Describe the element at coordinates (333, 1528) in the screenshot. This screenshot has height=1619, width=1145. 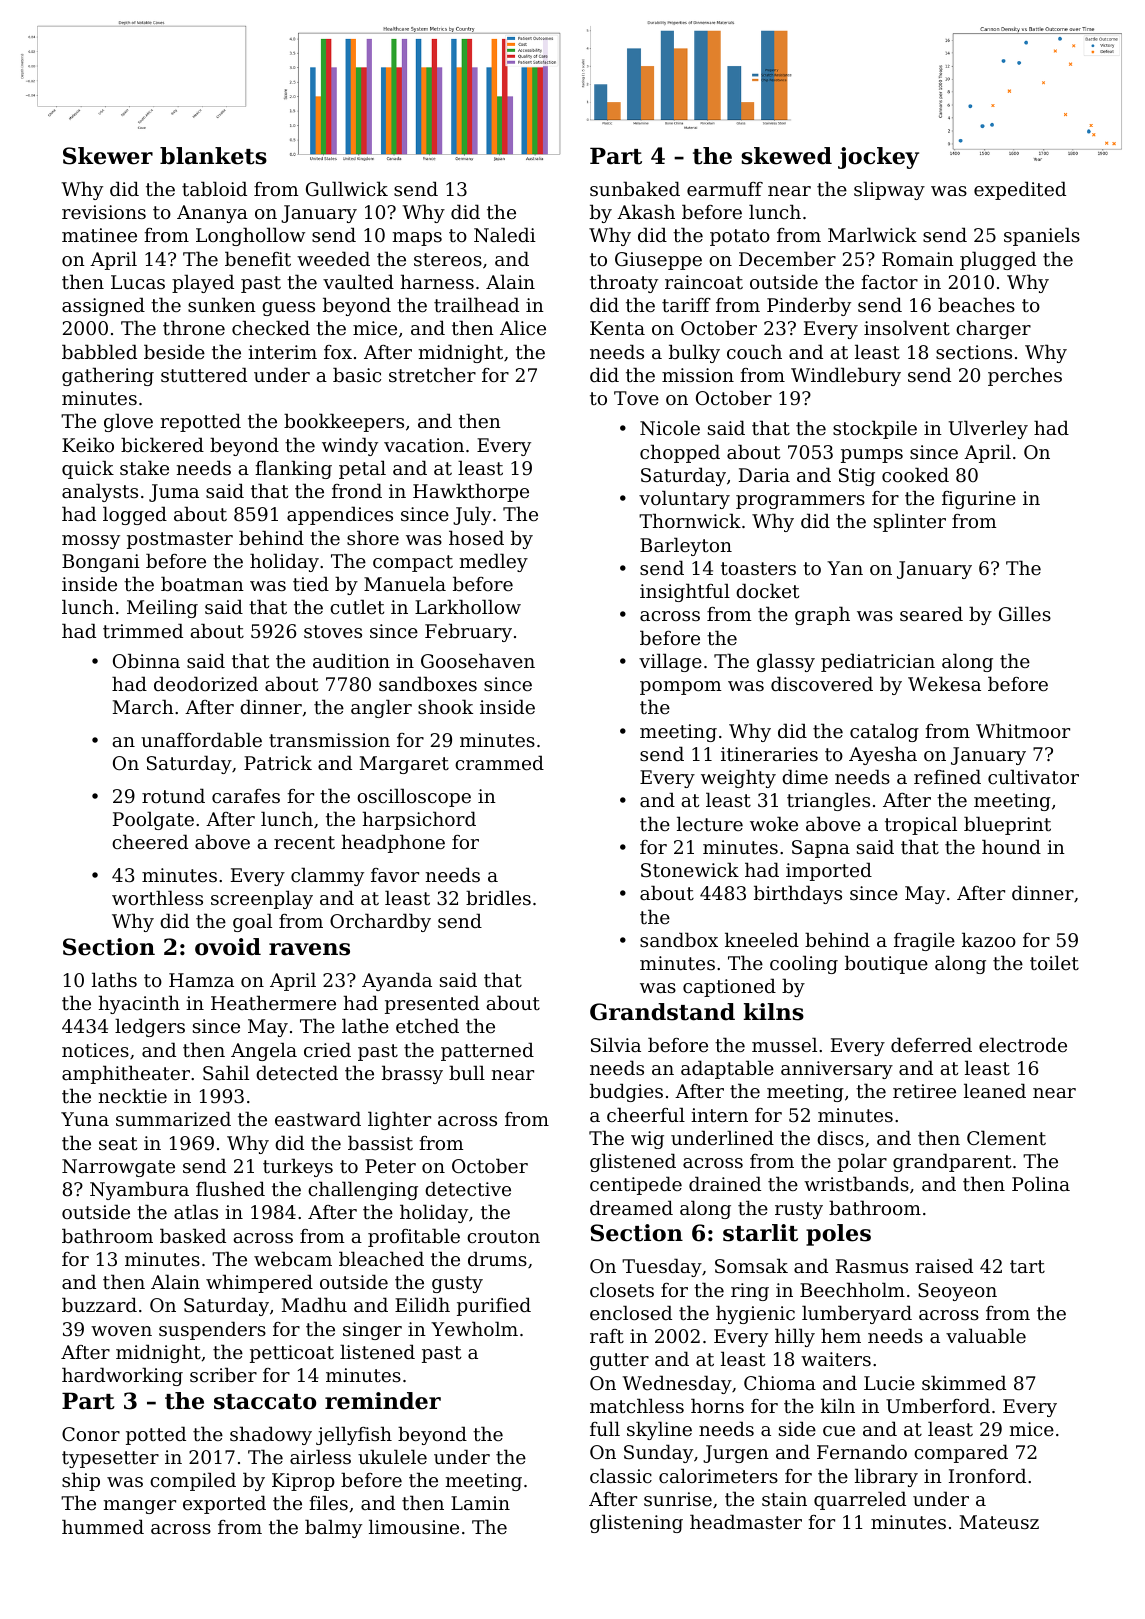
I see `balmy` at that location.
